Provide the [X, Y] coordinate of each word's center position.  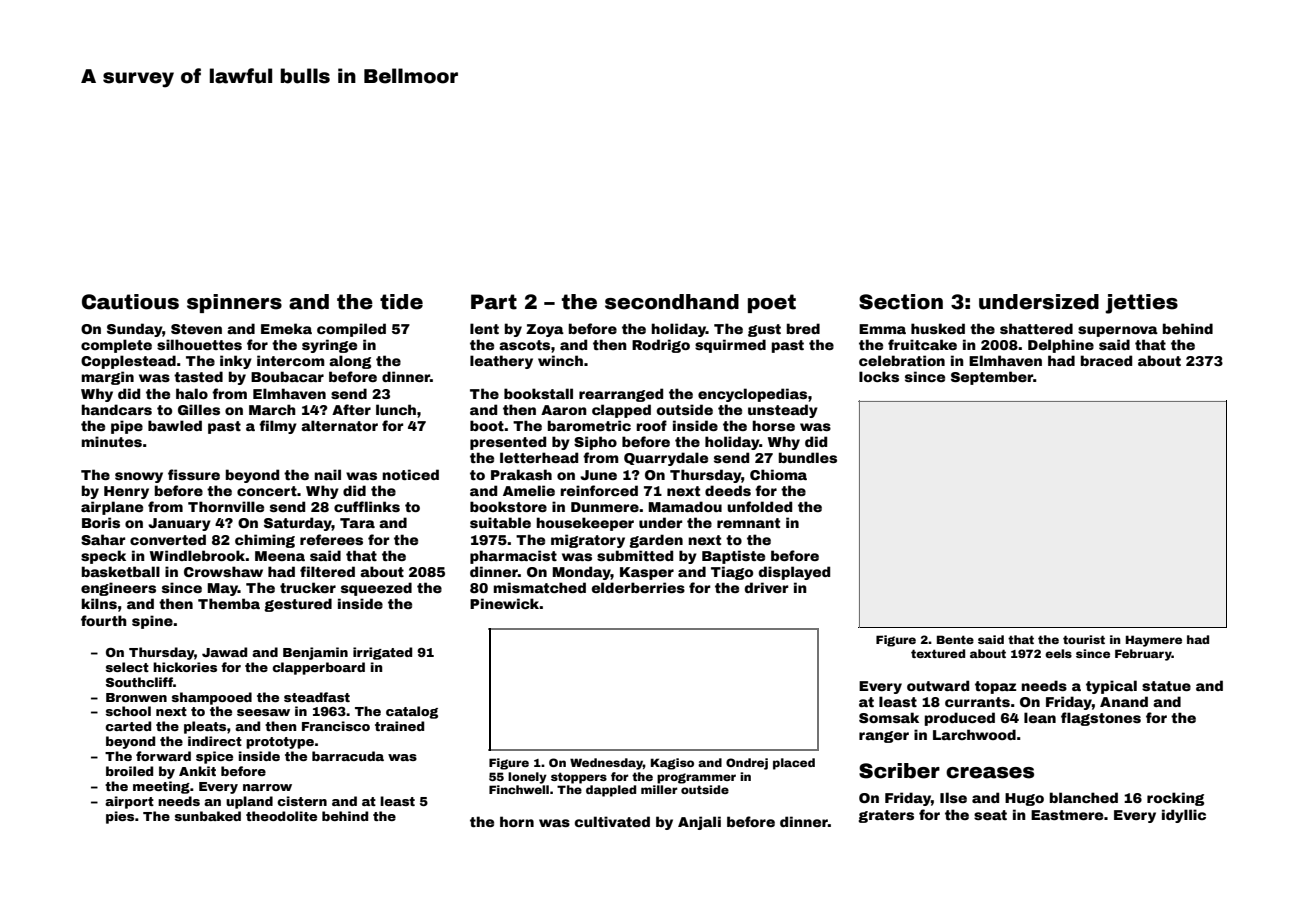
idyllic [1184, 816]
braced [1106, 360]
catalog [412, 712]
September [992, 378]
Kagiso [672, 764]
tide [401, 302]
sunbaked [208, 816]
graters [886, 816]
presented [508, 443]
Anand [1124, 701]
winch [560, 360]
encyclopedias [752, 395]
